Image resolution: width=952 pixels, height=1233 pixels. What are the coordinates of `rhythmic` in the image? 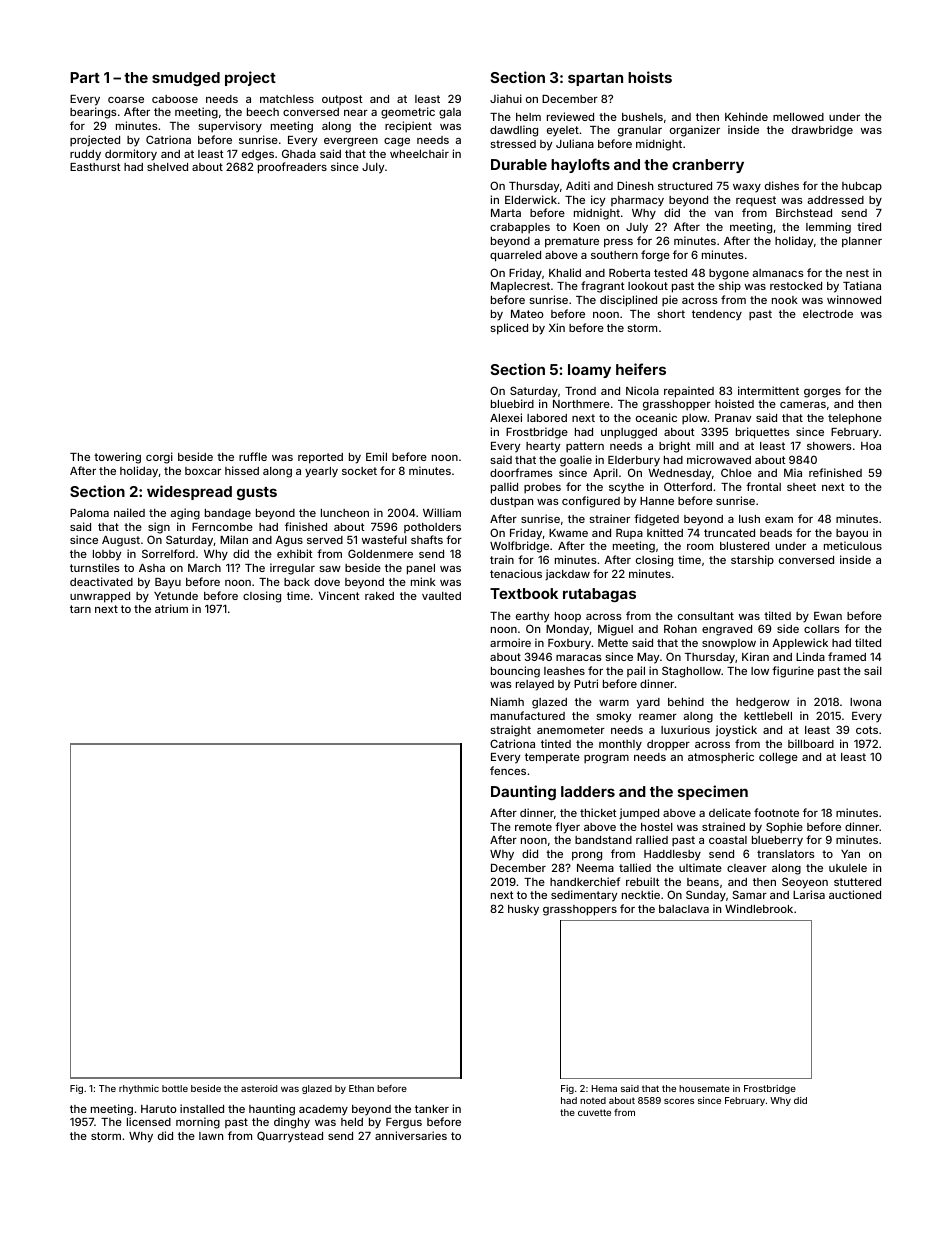 It's located at (139, 1089).
